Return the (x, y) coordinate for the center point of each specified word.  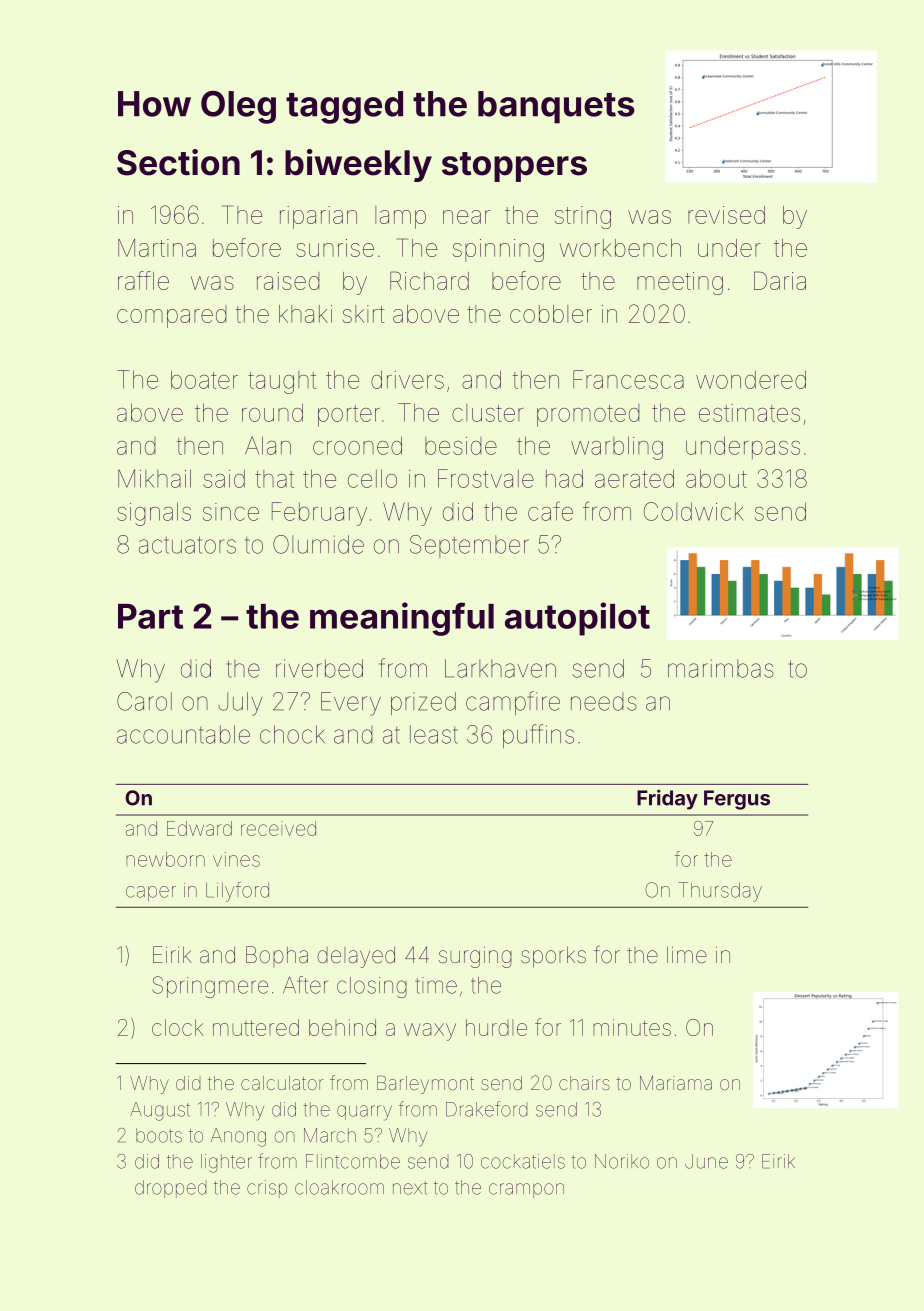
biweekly (358, 165)
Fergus (737, 800)
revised (726, 215)
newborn (165, 859)
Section (178, 162)
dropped (170, 1189)
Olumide (318, 544)
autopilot (577, 619)
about (716, 478)
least (434, 734)
